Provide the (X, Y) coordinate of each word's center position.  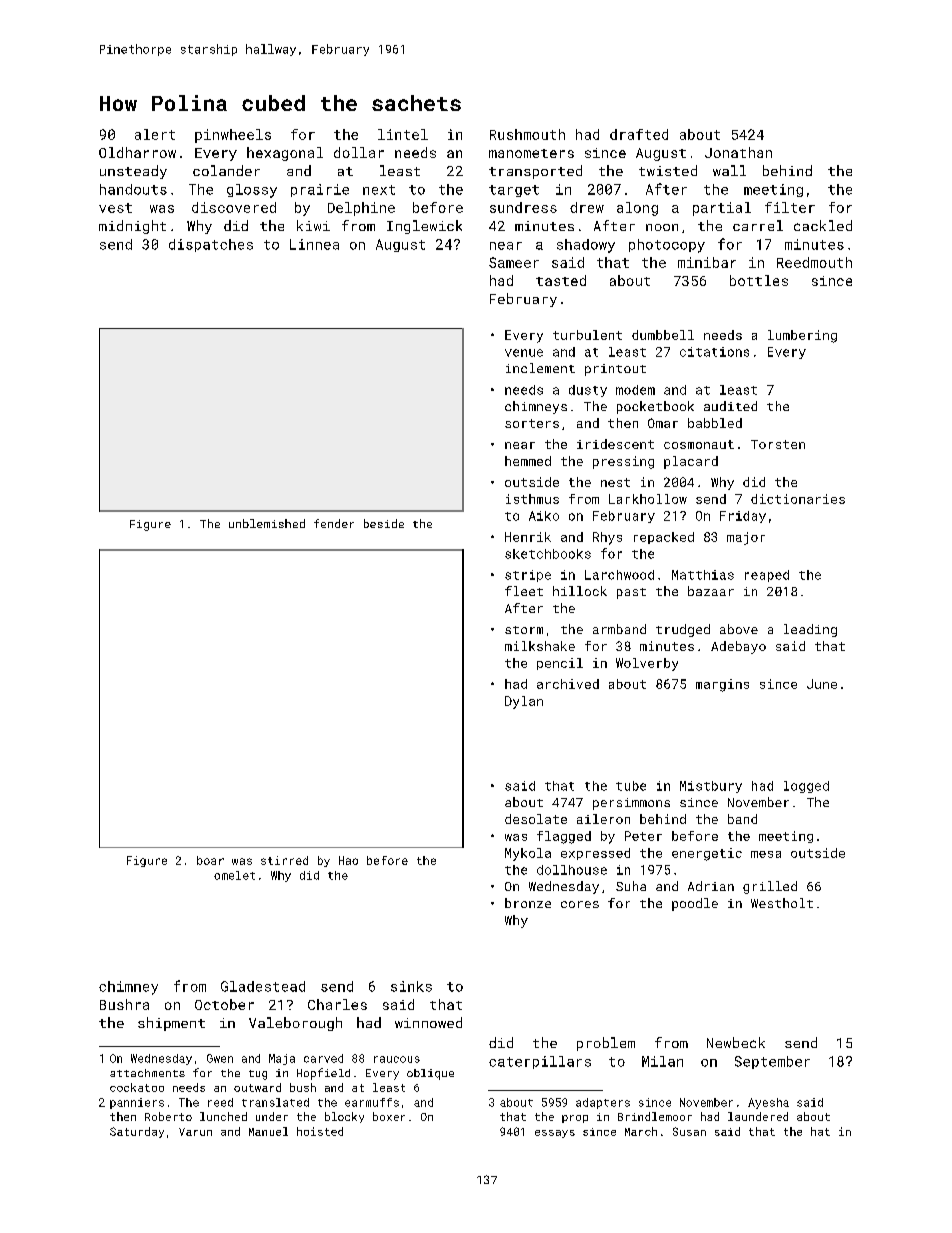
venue (524, 353)
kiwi (313, 225)
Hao (348, 860)
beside (384, 523)
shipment (171, 1024)
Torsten (778, 444)
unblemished (267, 523)
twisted (668, 170)
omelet (234, 875)
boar (210, 860)
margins (722, 685)
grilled (770, 887)
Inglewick (424, 227)
